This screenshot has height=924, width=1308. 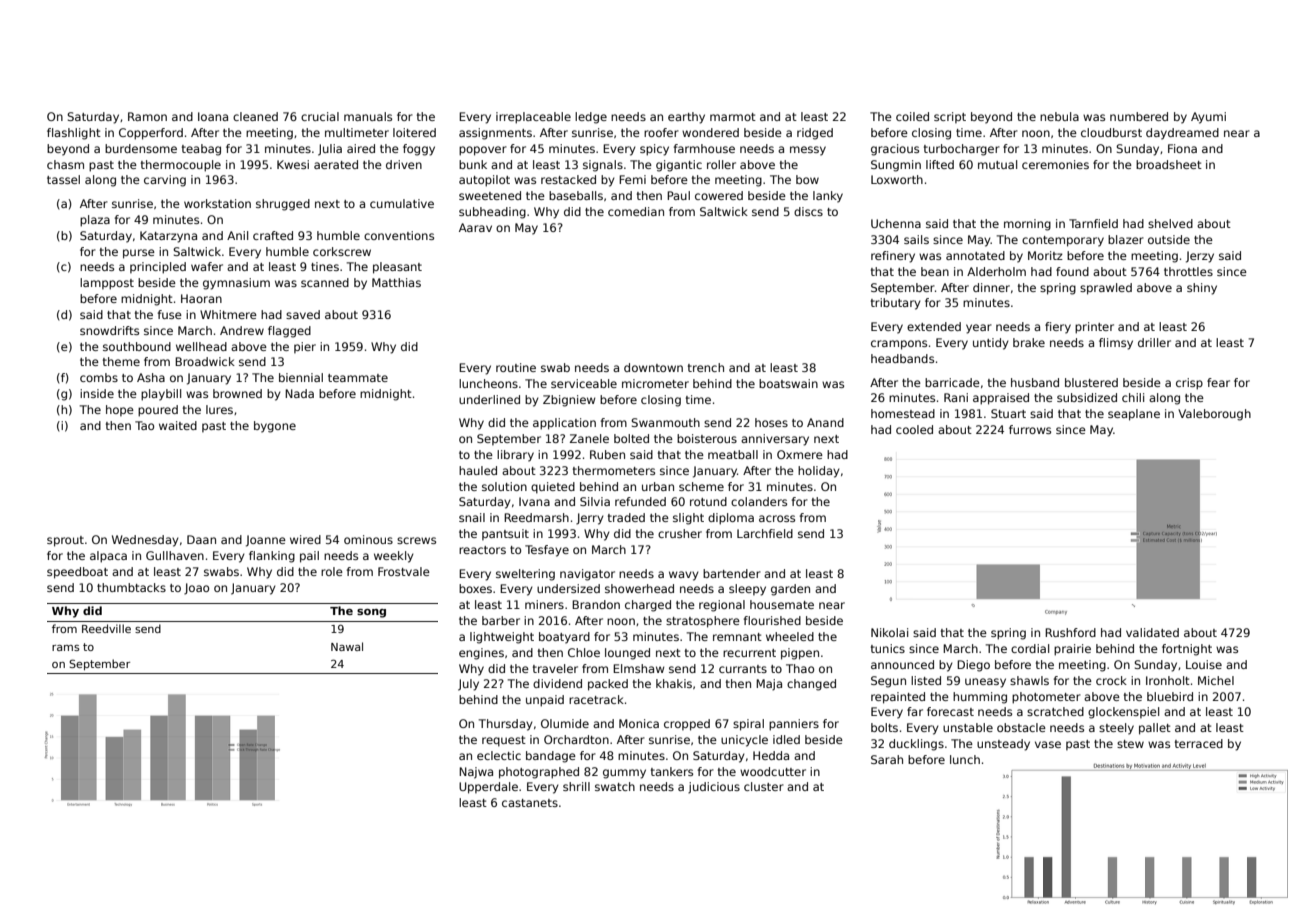 What do you see at coordinates (1091, 382) in the screenshot?
I see `blustered` at bounding box center [1091, 382].
